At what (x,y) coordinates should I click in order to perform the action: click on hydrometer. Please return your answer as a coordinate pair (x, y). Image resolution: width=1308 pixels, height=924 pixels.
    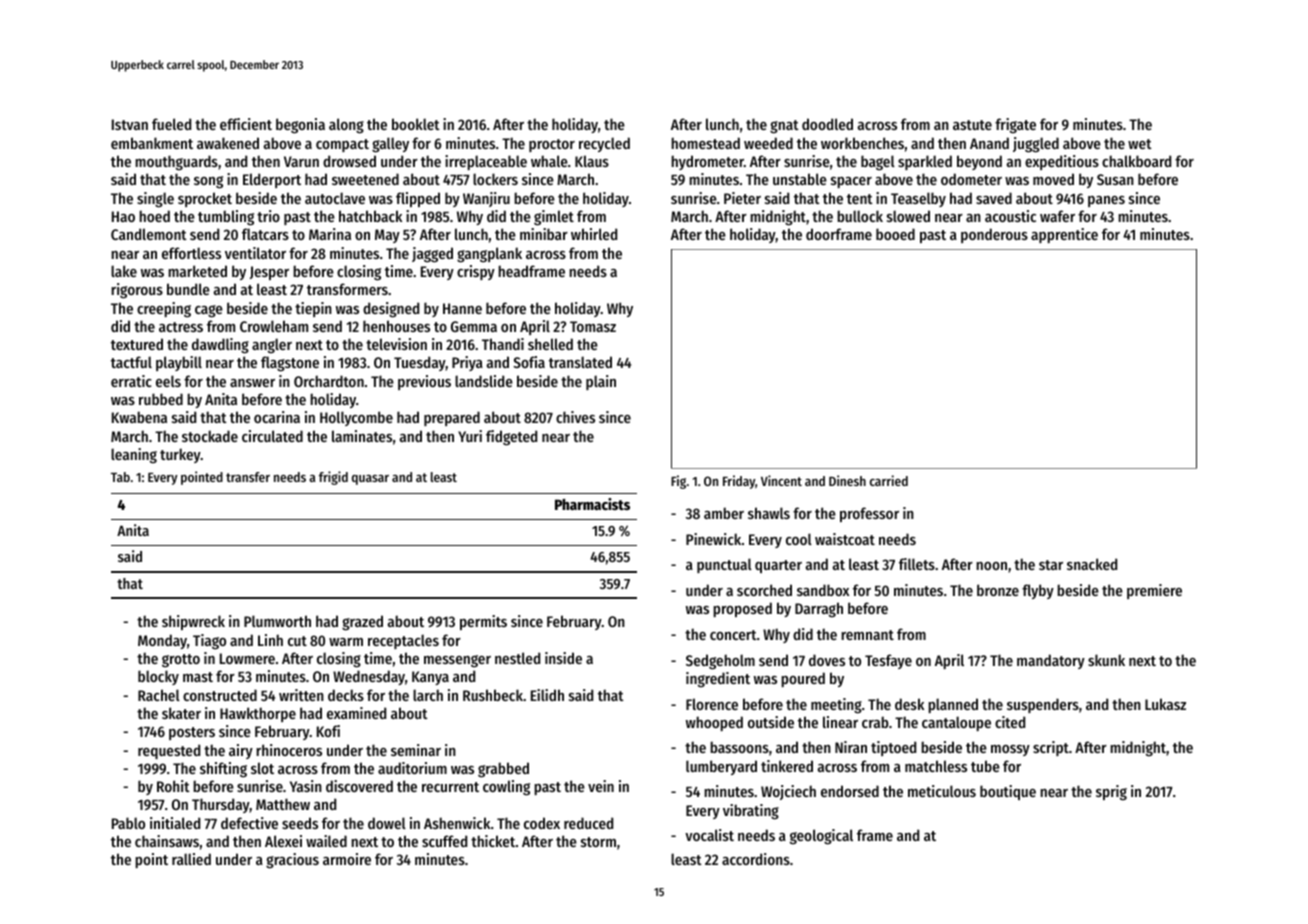
    Looking at the image, I should click on (707, 162).
